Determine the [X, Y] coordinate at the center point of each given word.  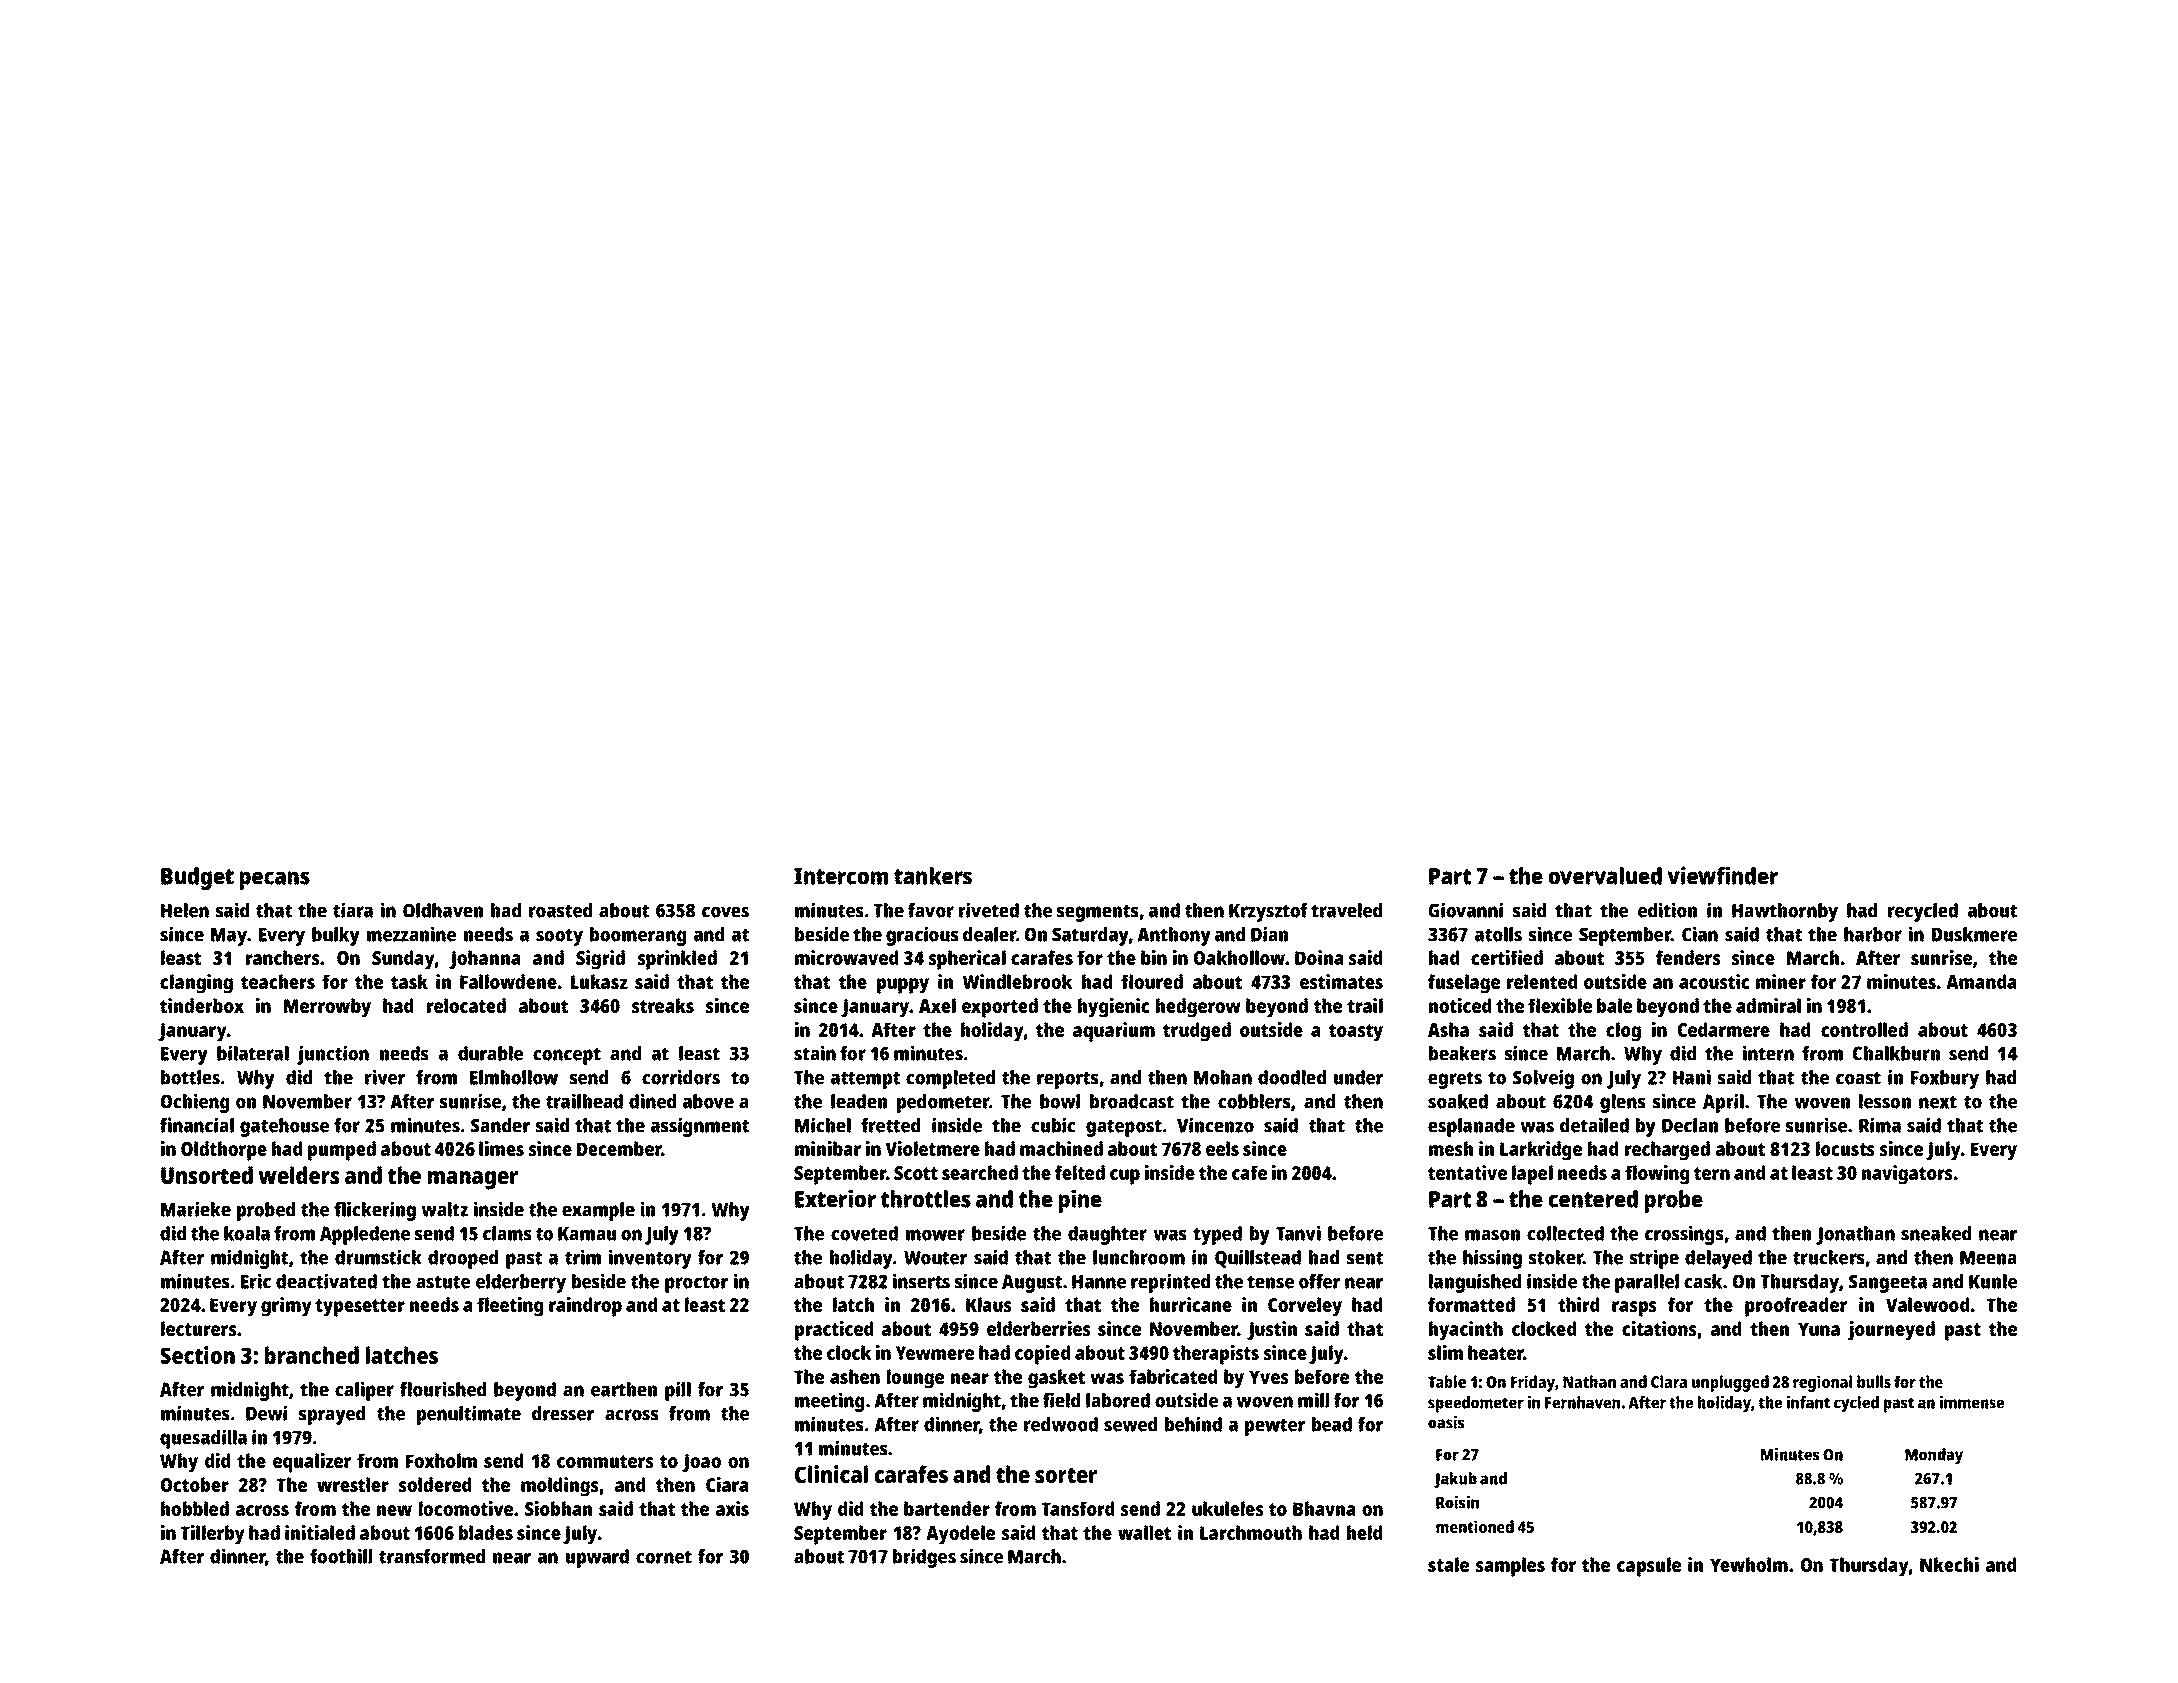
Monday [1934, 1456]
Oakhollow [1240, 957]
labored [1118, 1400]
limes [501, 1148]
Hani [1692, 1077]
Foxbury [1945, 1079]
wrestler [353, 1484]
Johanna [484, 960]
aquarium [1114, 1032]
